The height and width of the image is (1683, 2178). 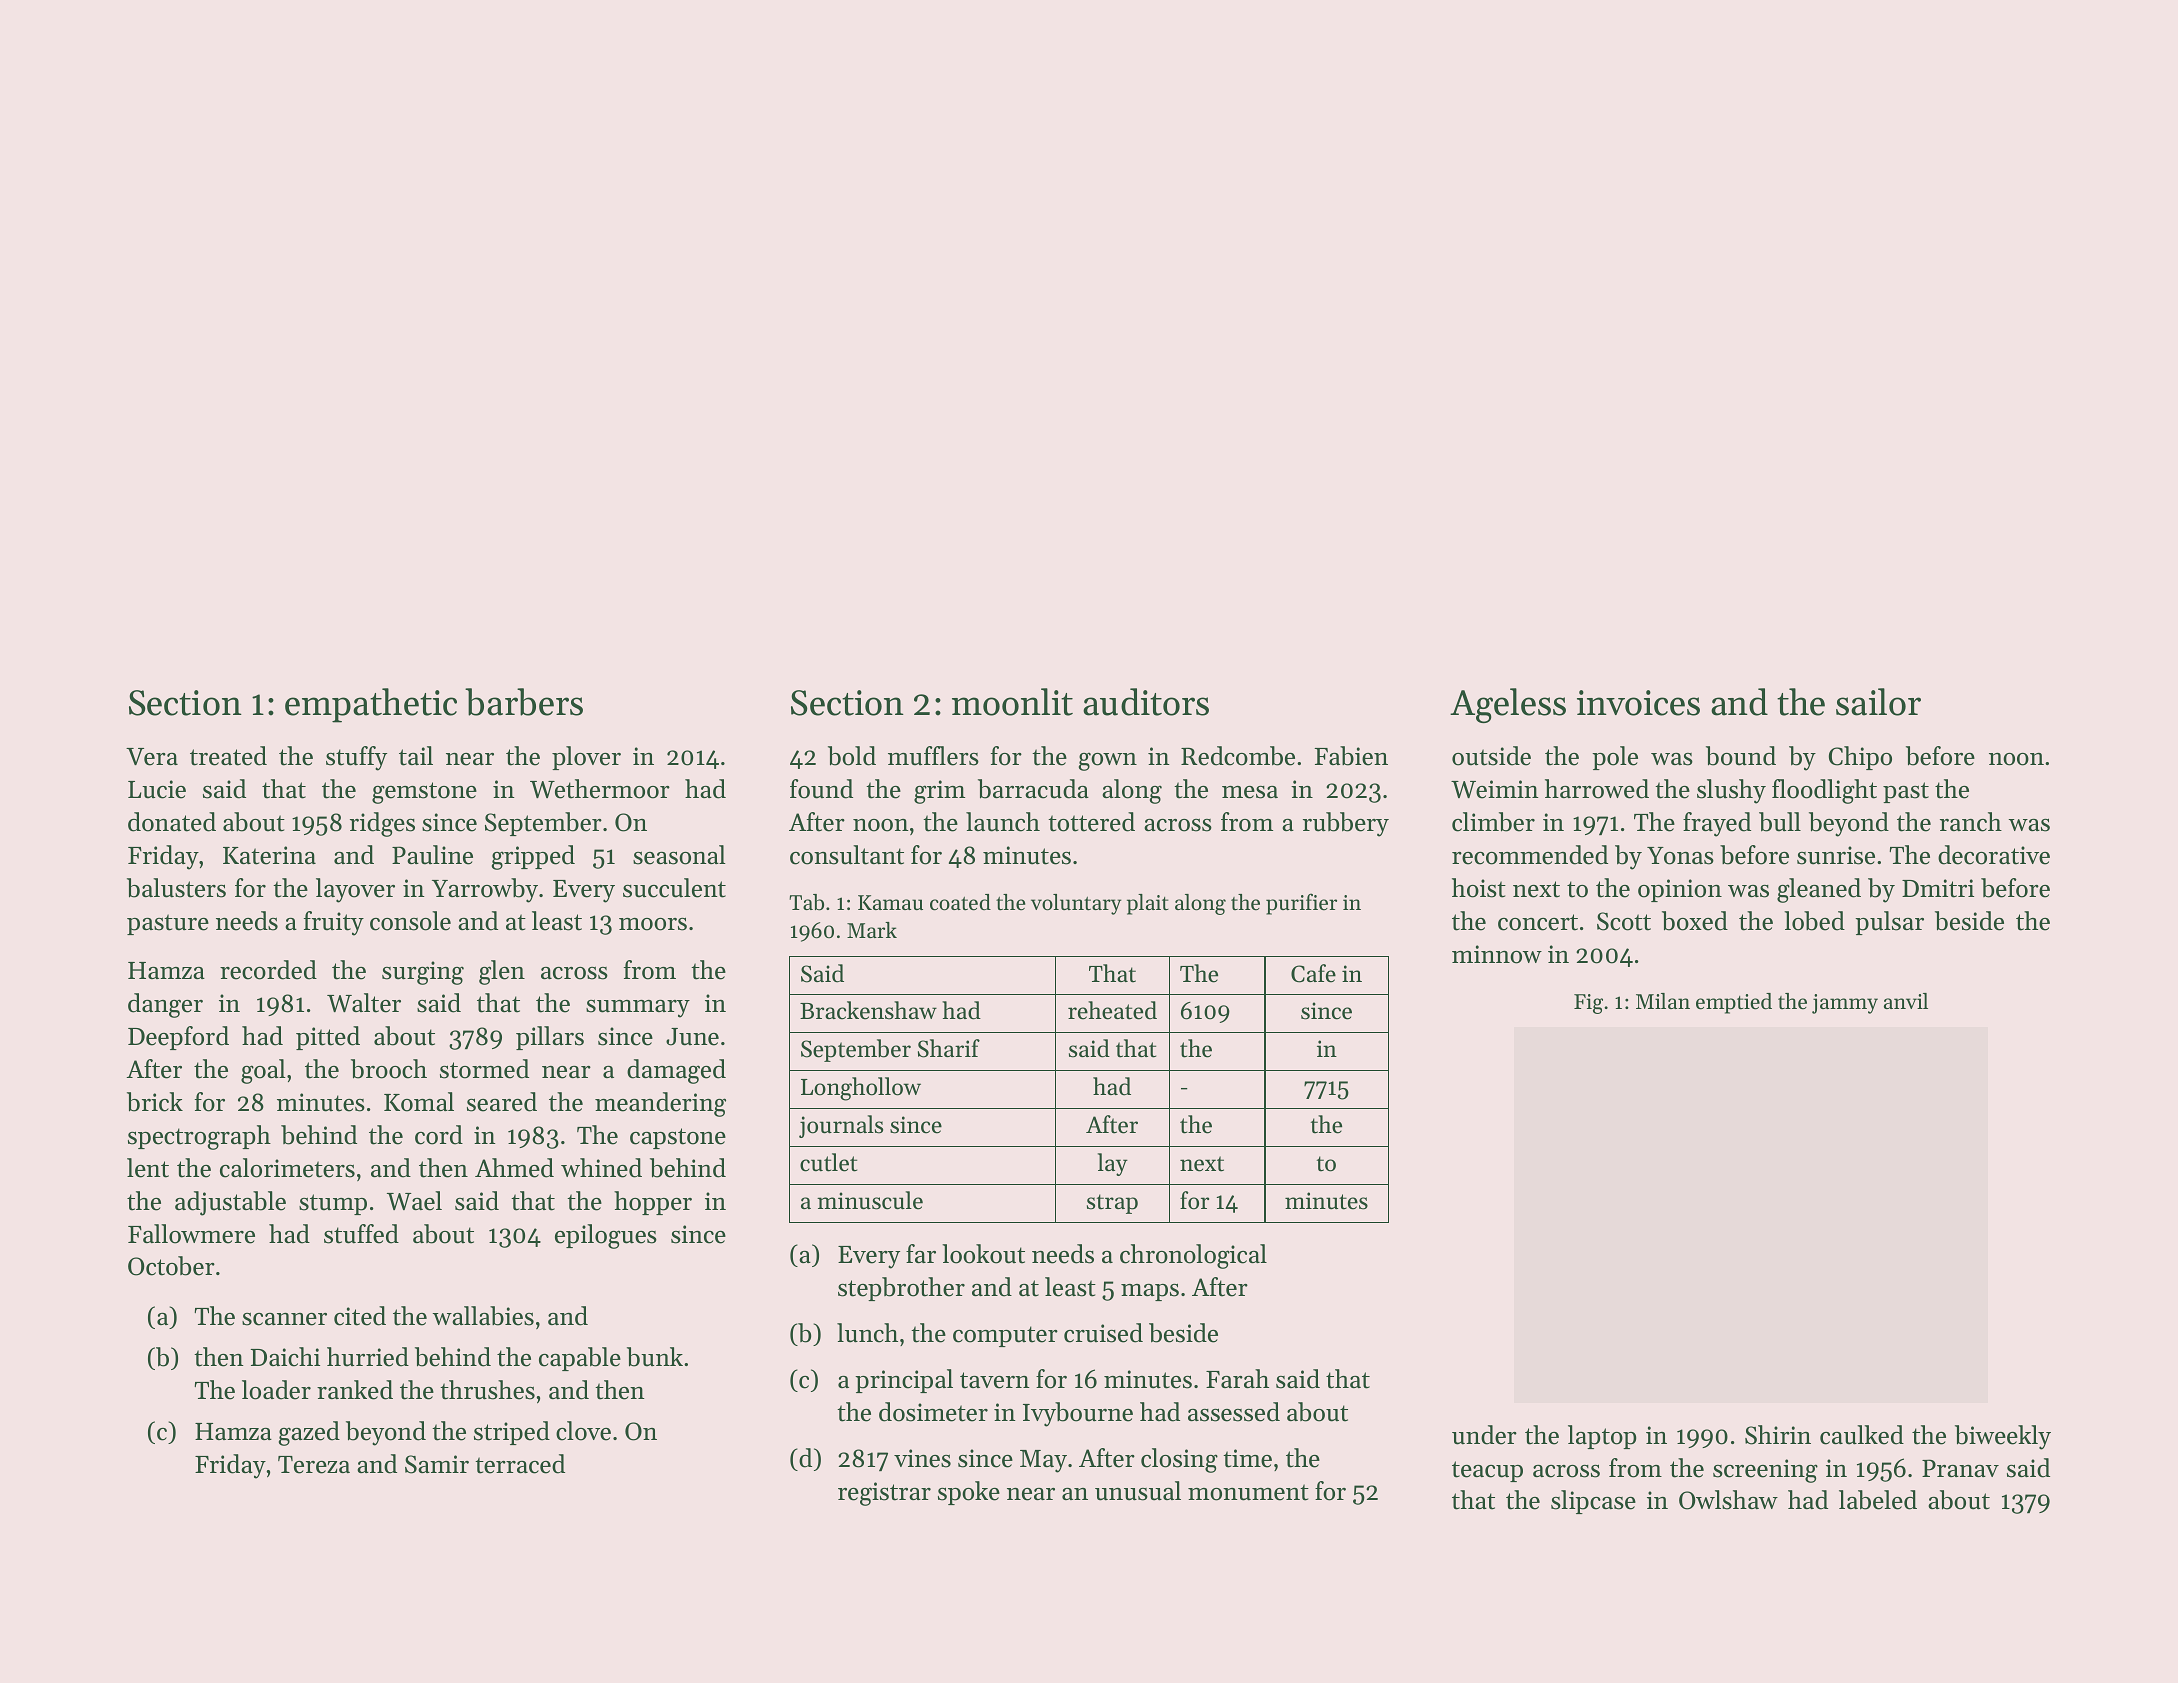 What do you see at coordinates (1971, 822) in the image?
I see `ranch` at bounding box center [1971, 822].
